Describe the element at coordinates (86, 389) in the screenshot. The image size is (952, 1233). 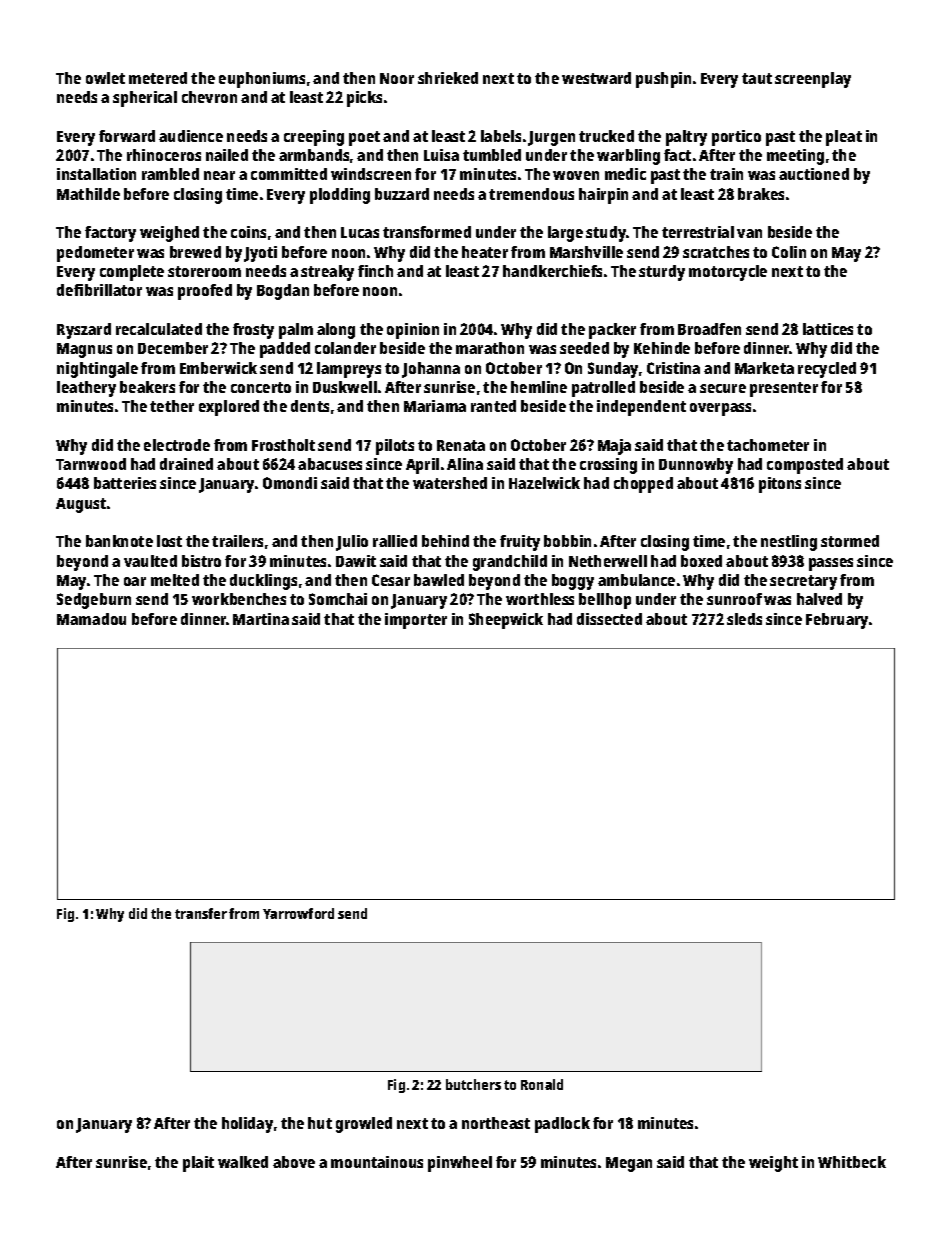
I see `leathery` at that location.
